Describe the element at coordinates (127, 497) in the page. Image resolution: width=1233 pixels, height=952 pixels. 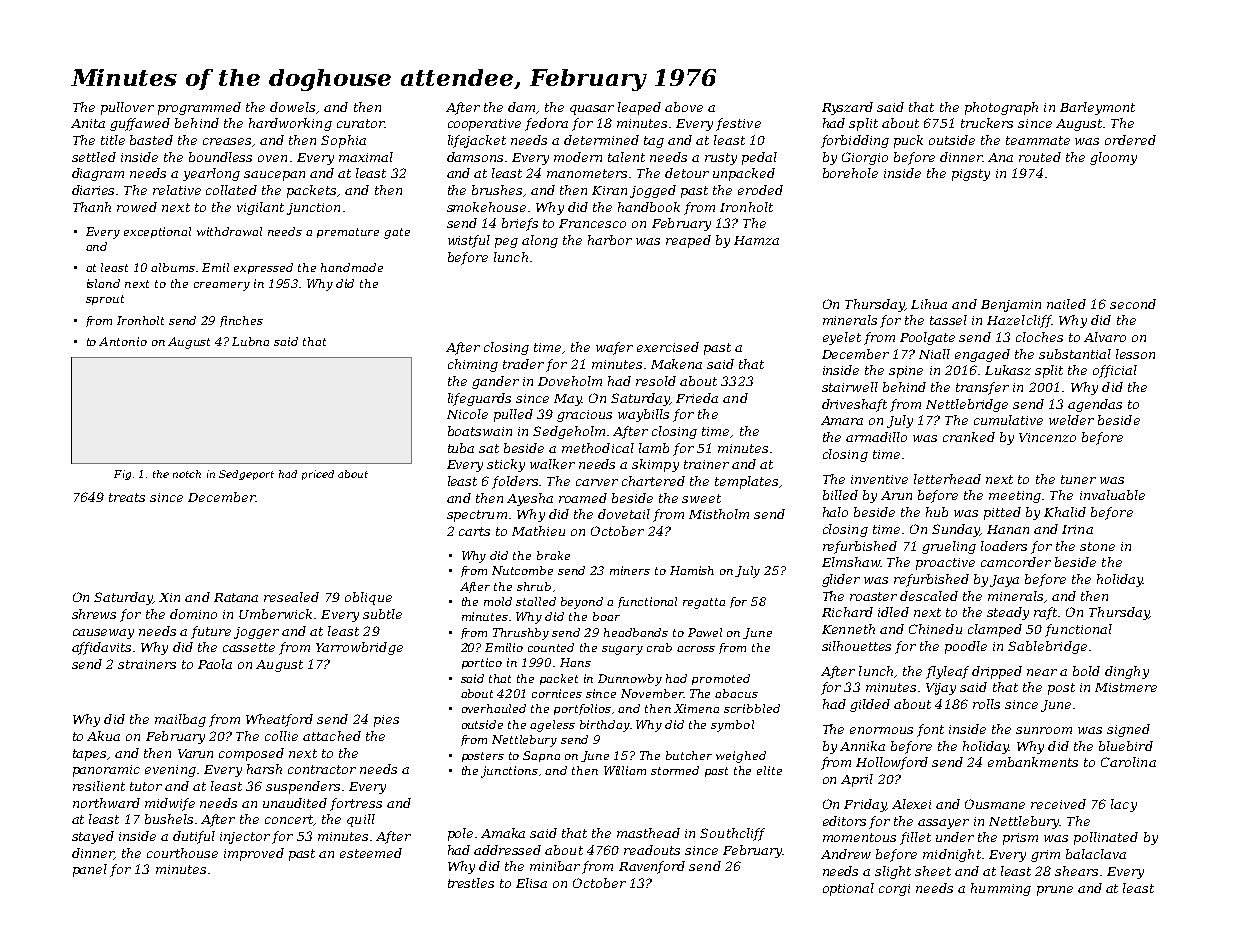
I see `treats` at that location.
